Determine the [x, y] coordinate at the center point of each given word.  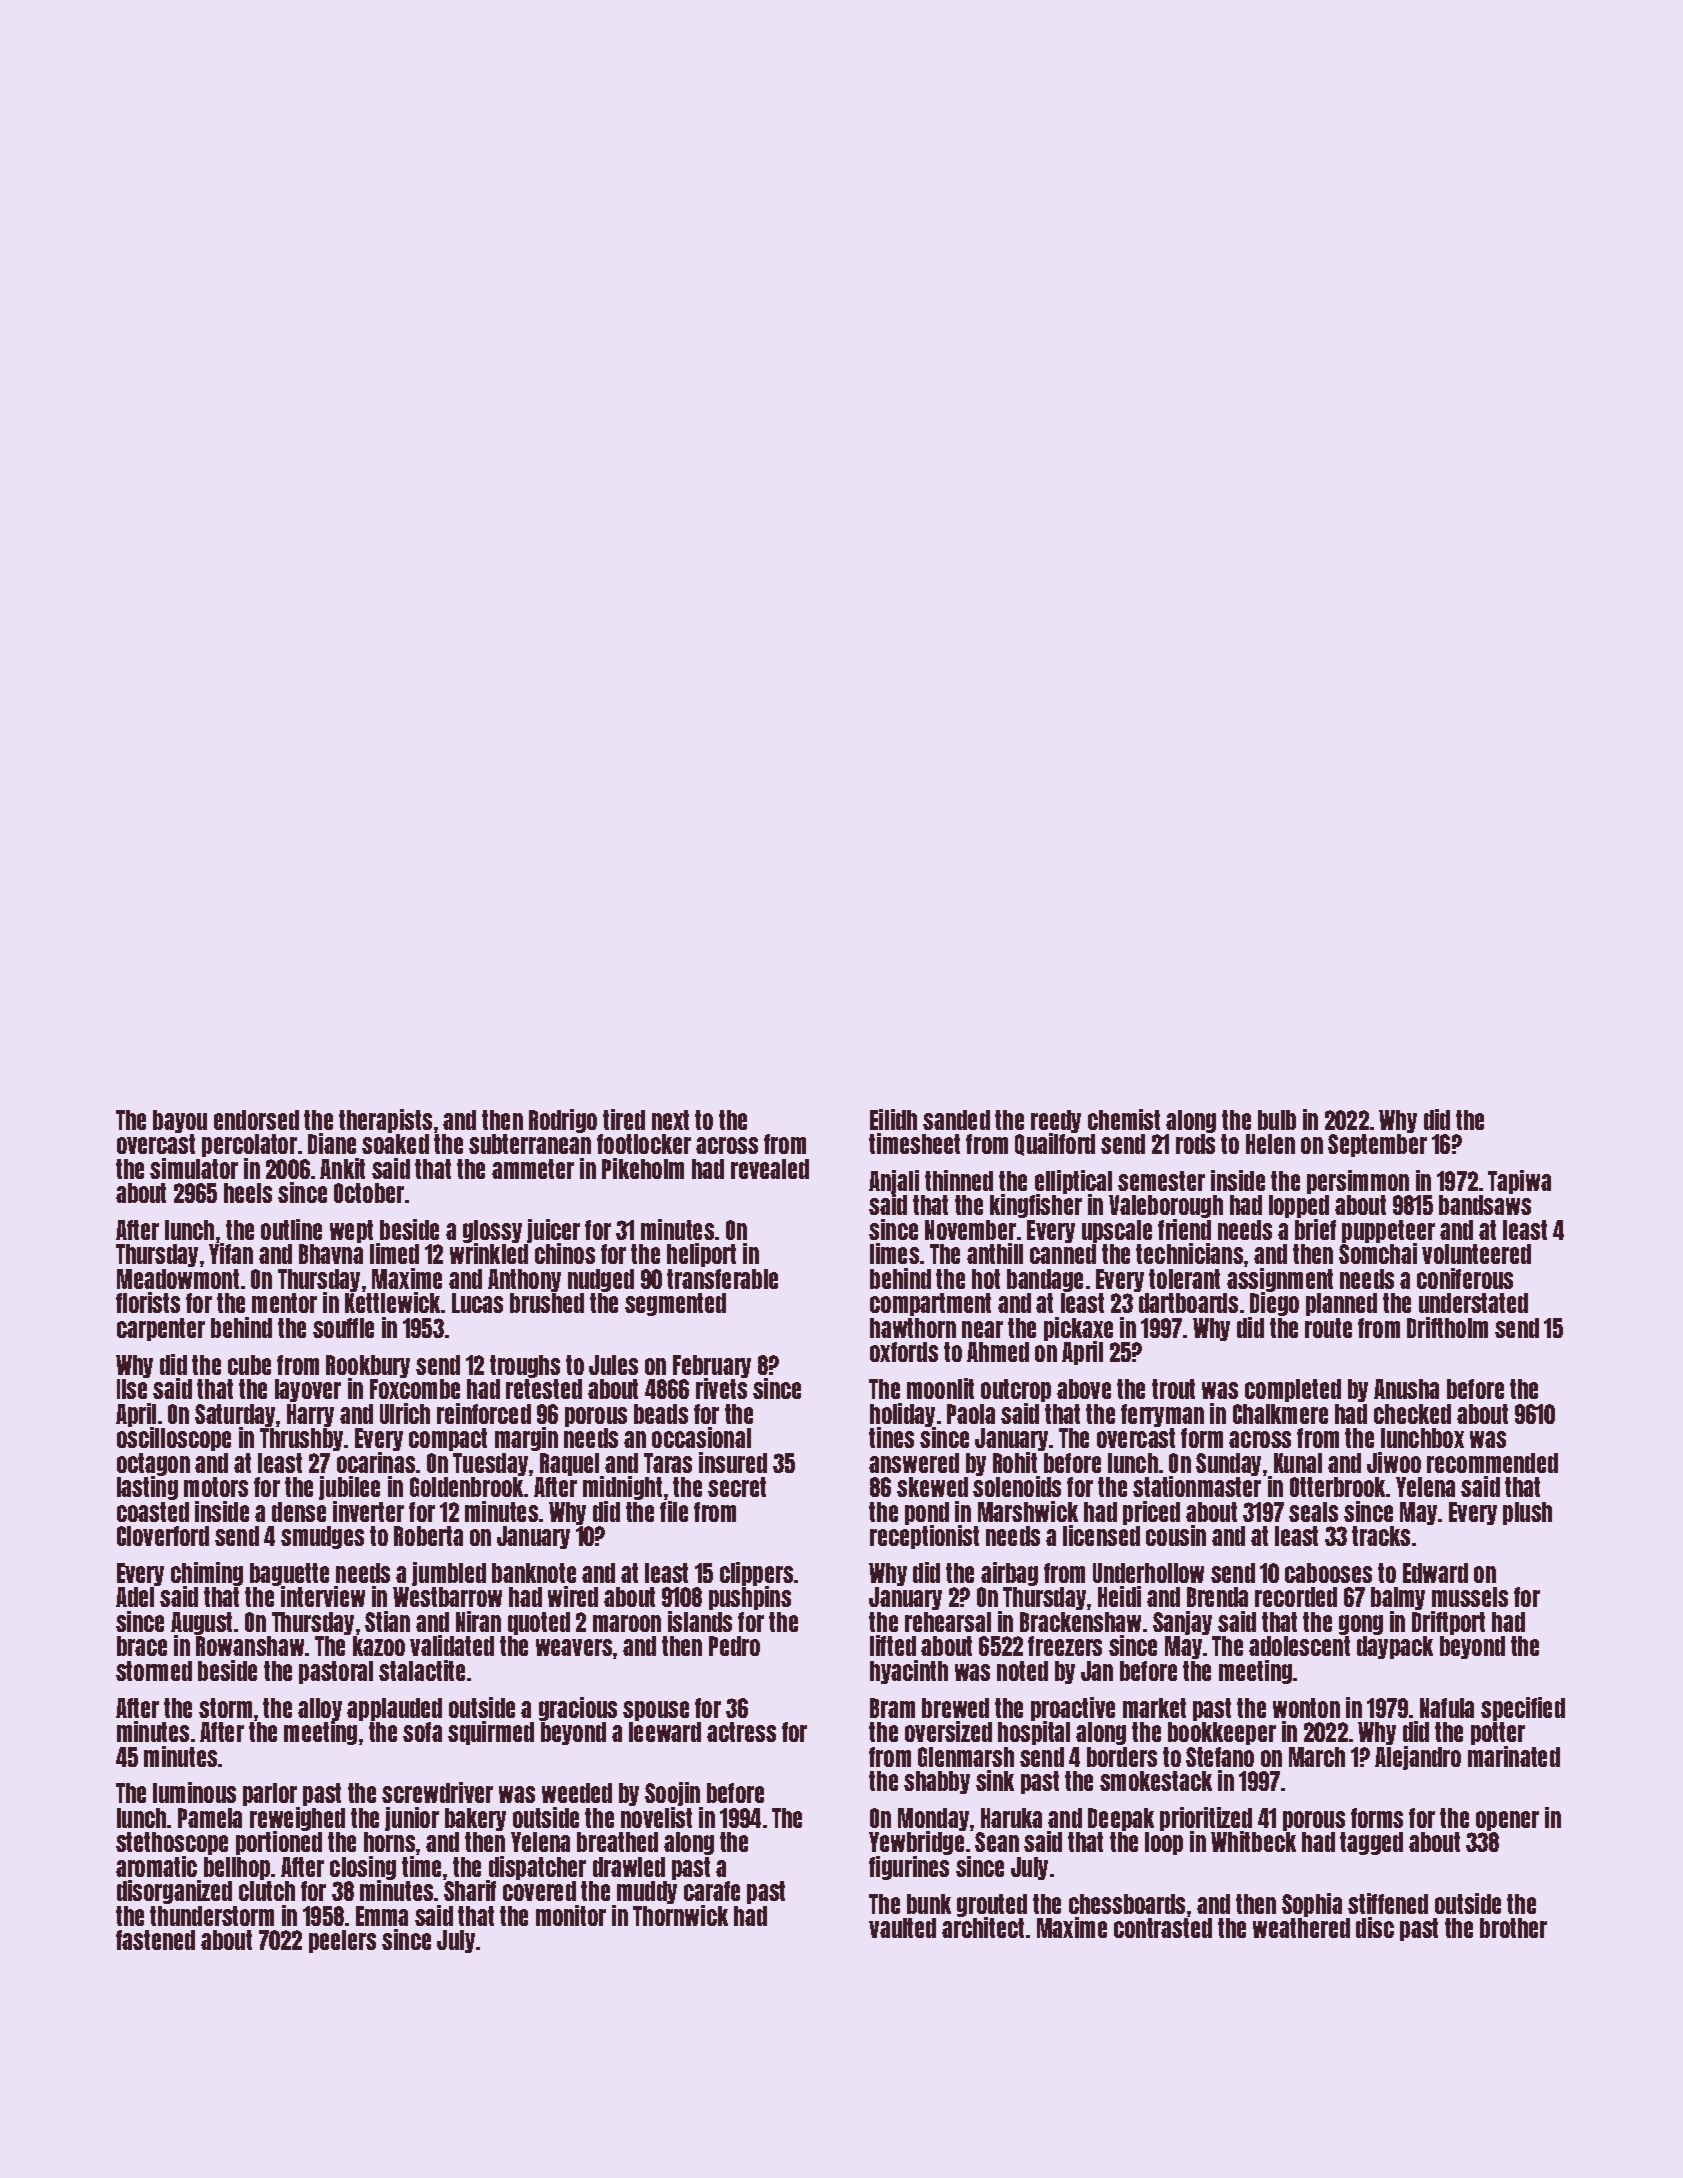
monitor [571, 1915]
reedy [1056, 1121]
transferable [722, 1279]
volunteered [1476, 1254]
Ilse [132, 1389]
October [369, 1193]
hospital [1034, 1733]
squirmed [491, 1733]
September [1377, 1145]
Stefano [1220, 1757]
